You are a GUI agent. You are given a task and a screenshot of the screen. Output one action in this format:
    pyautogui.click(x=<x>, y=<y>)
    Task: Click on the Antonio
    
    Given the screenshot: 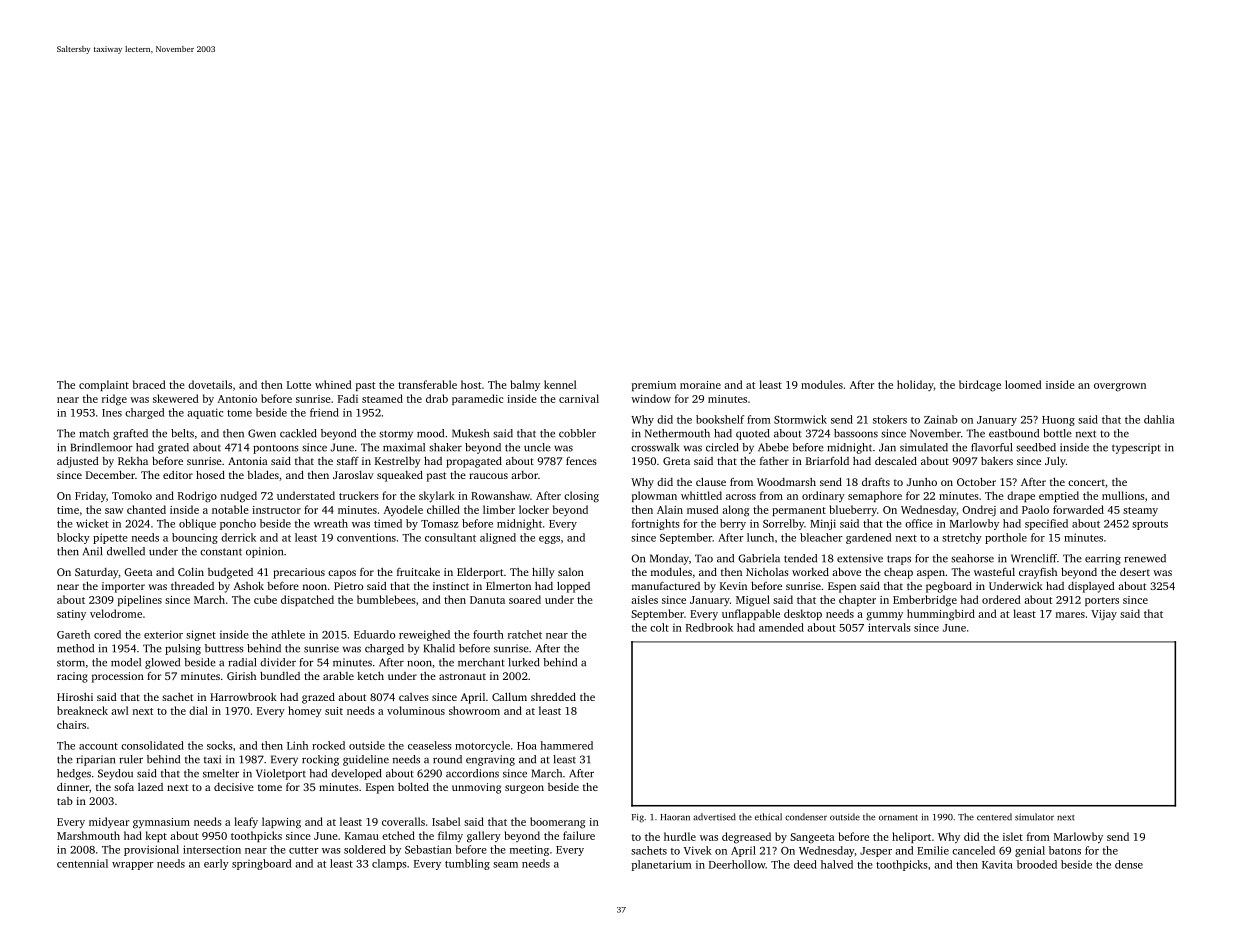 What is the action you would take?
    pyautogui.click(x=237, y=399)
